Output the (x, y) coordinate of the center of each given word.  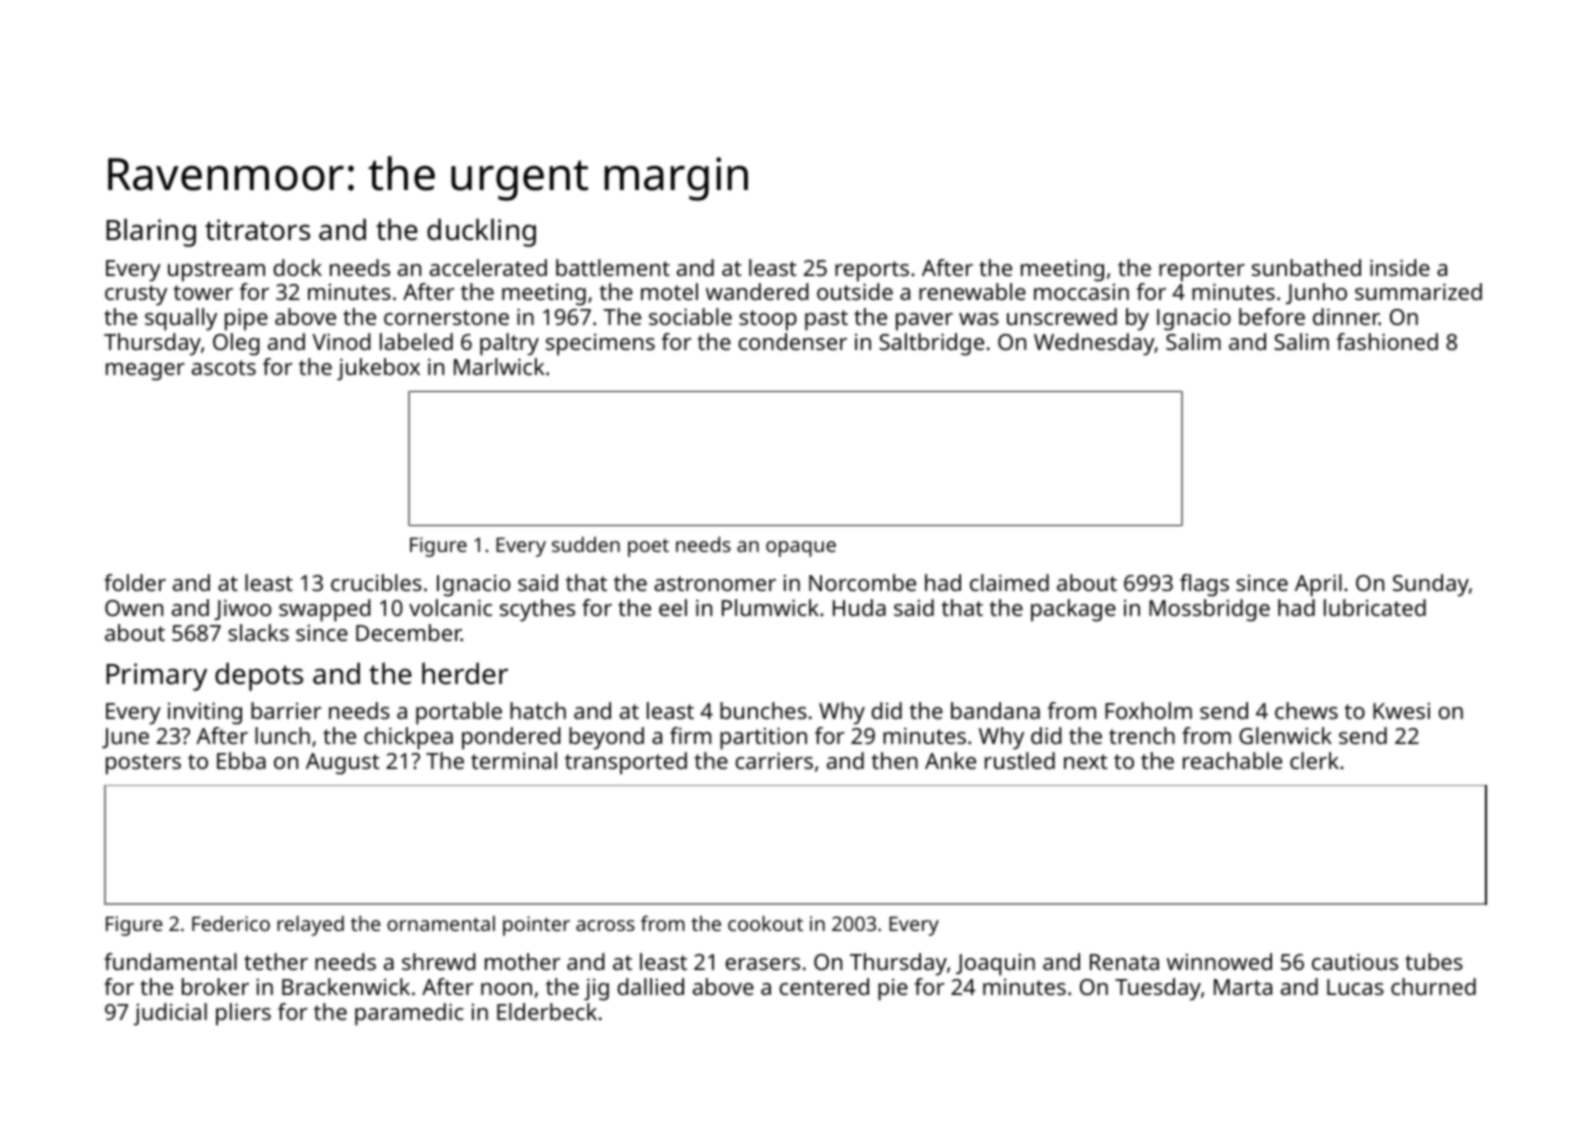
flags (1204, 585)
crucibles (376, 582)
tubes (1434, 961)
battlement (613, 267)
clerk (1314, 760)
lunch (282, 735)
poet (648, 548)
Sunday (1431, 585)
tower (203, 292)
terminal (514, 760)
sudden (586, 544)
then (895, 760)
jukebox (378, 369)
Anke (950, 760)
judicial (170, 1014)
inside (1400, 267)
